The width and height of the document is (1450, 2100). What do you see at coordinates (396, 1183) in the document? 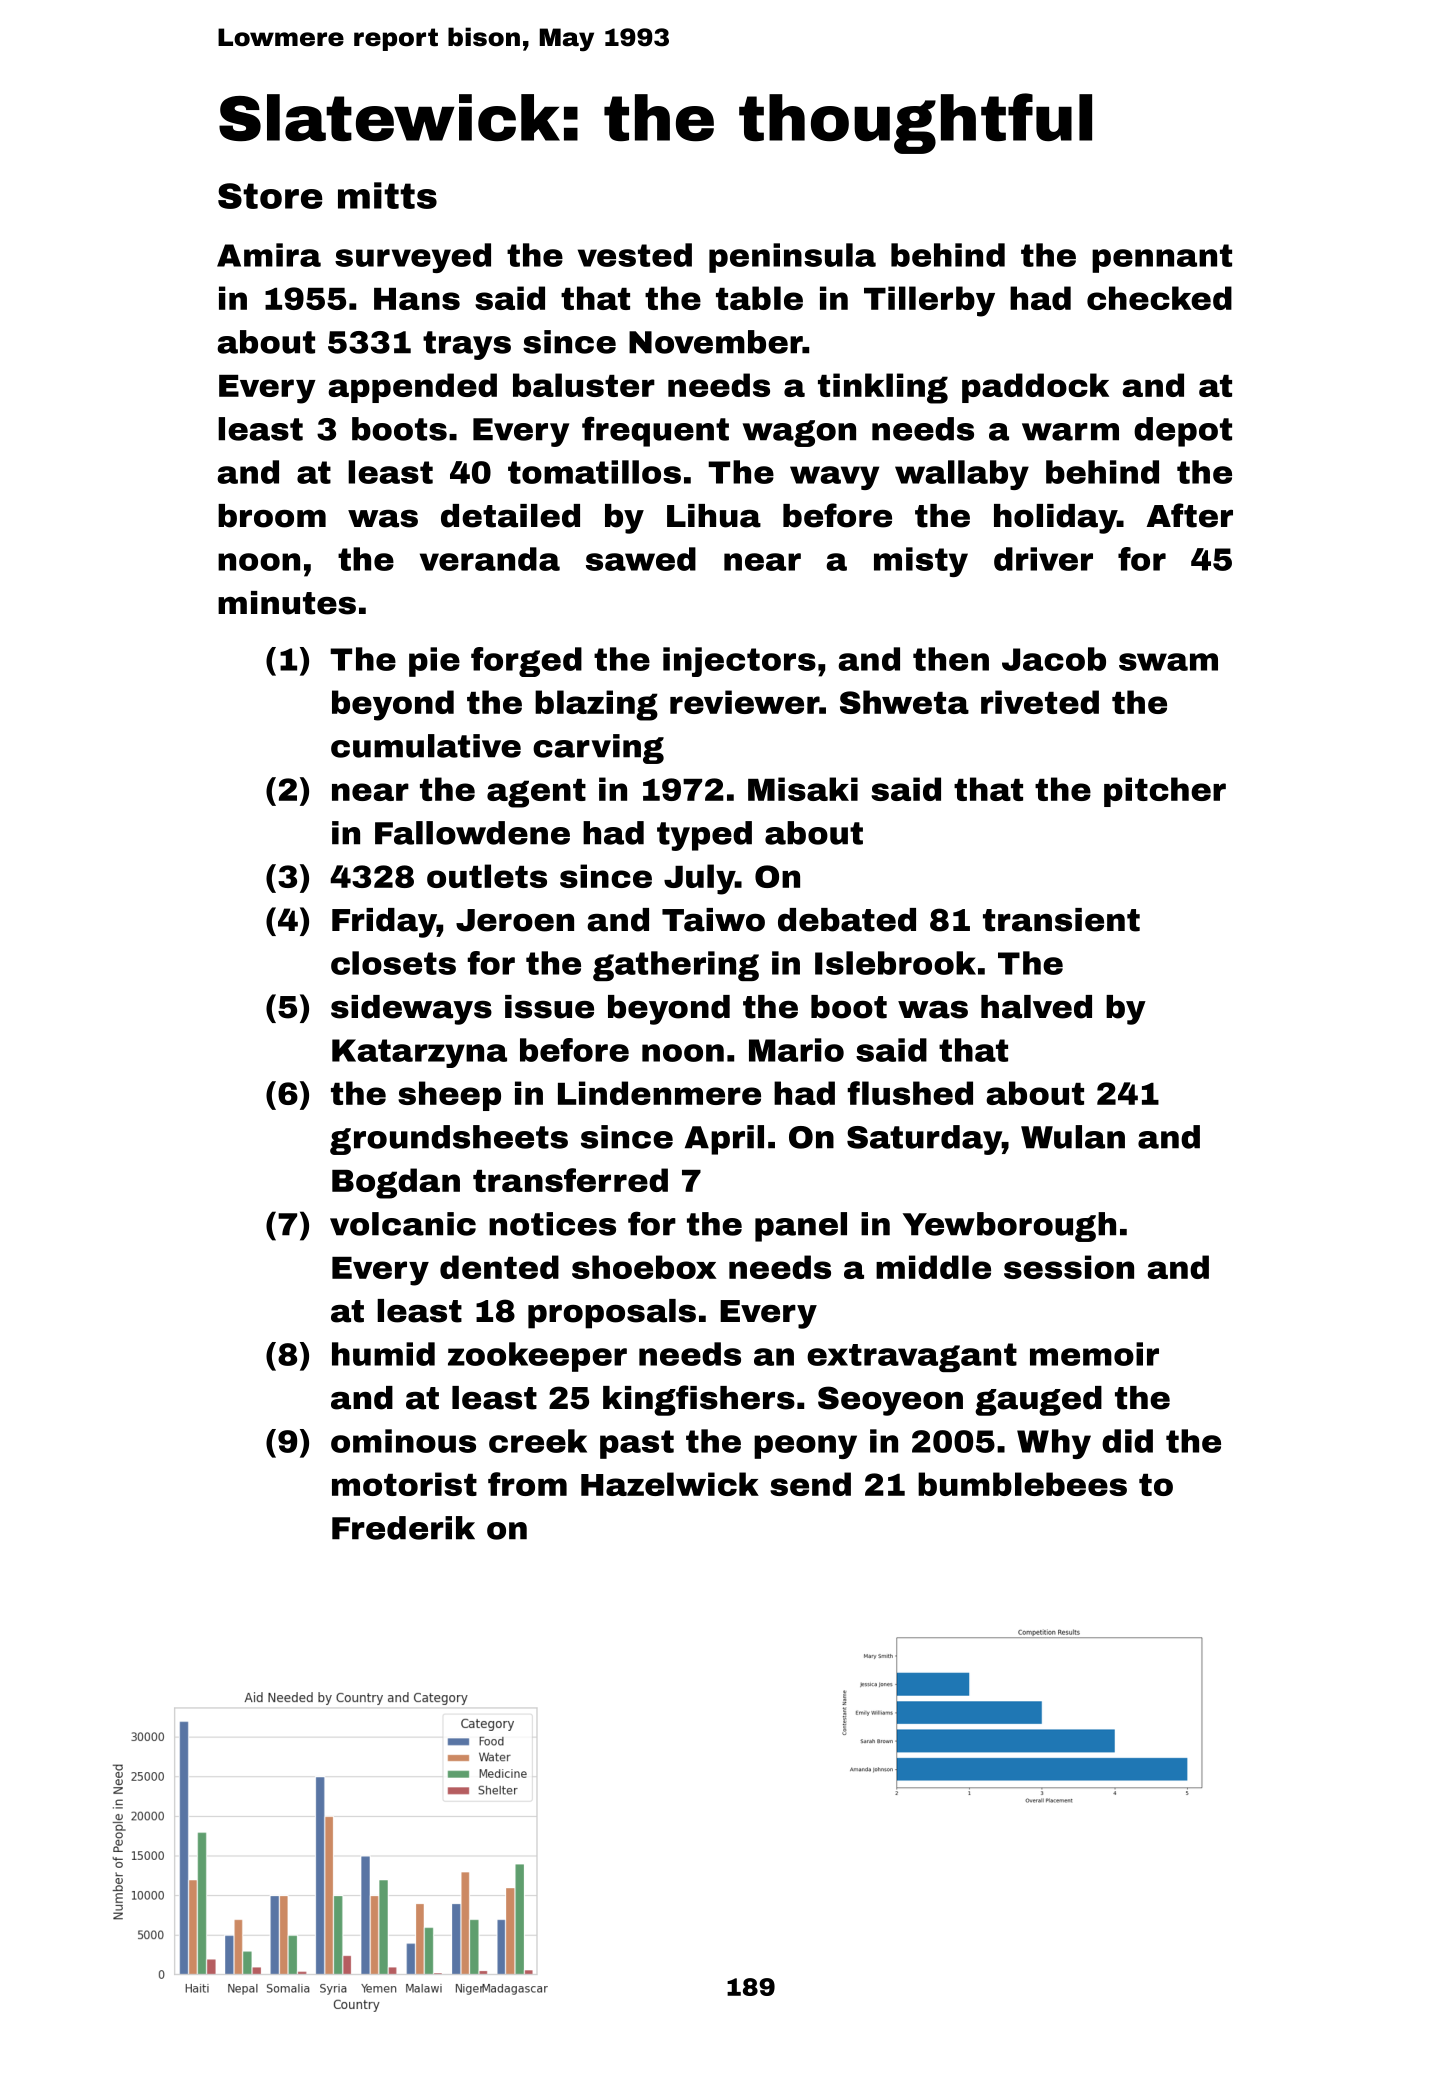
I see `Bogdan` at bounding box center [396, 1183].
